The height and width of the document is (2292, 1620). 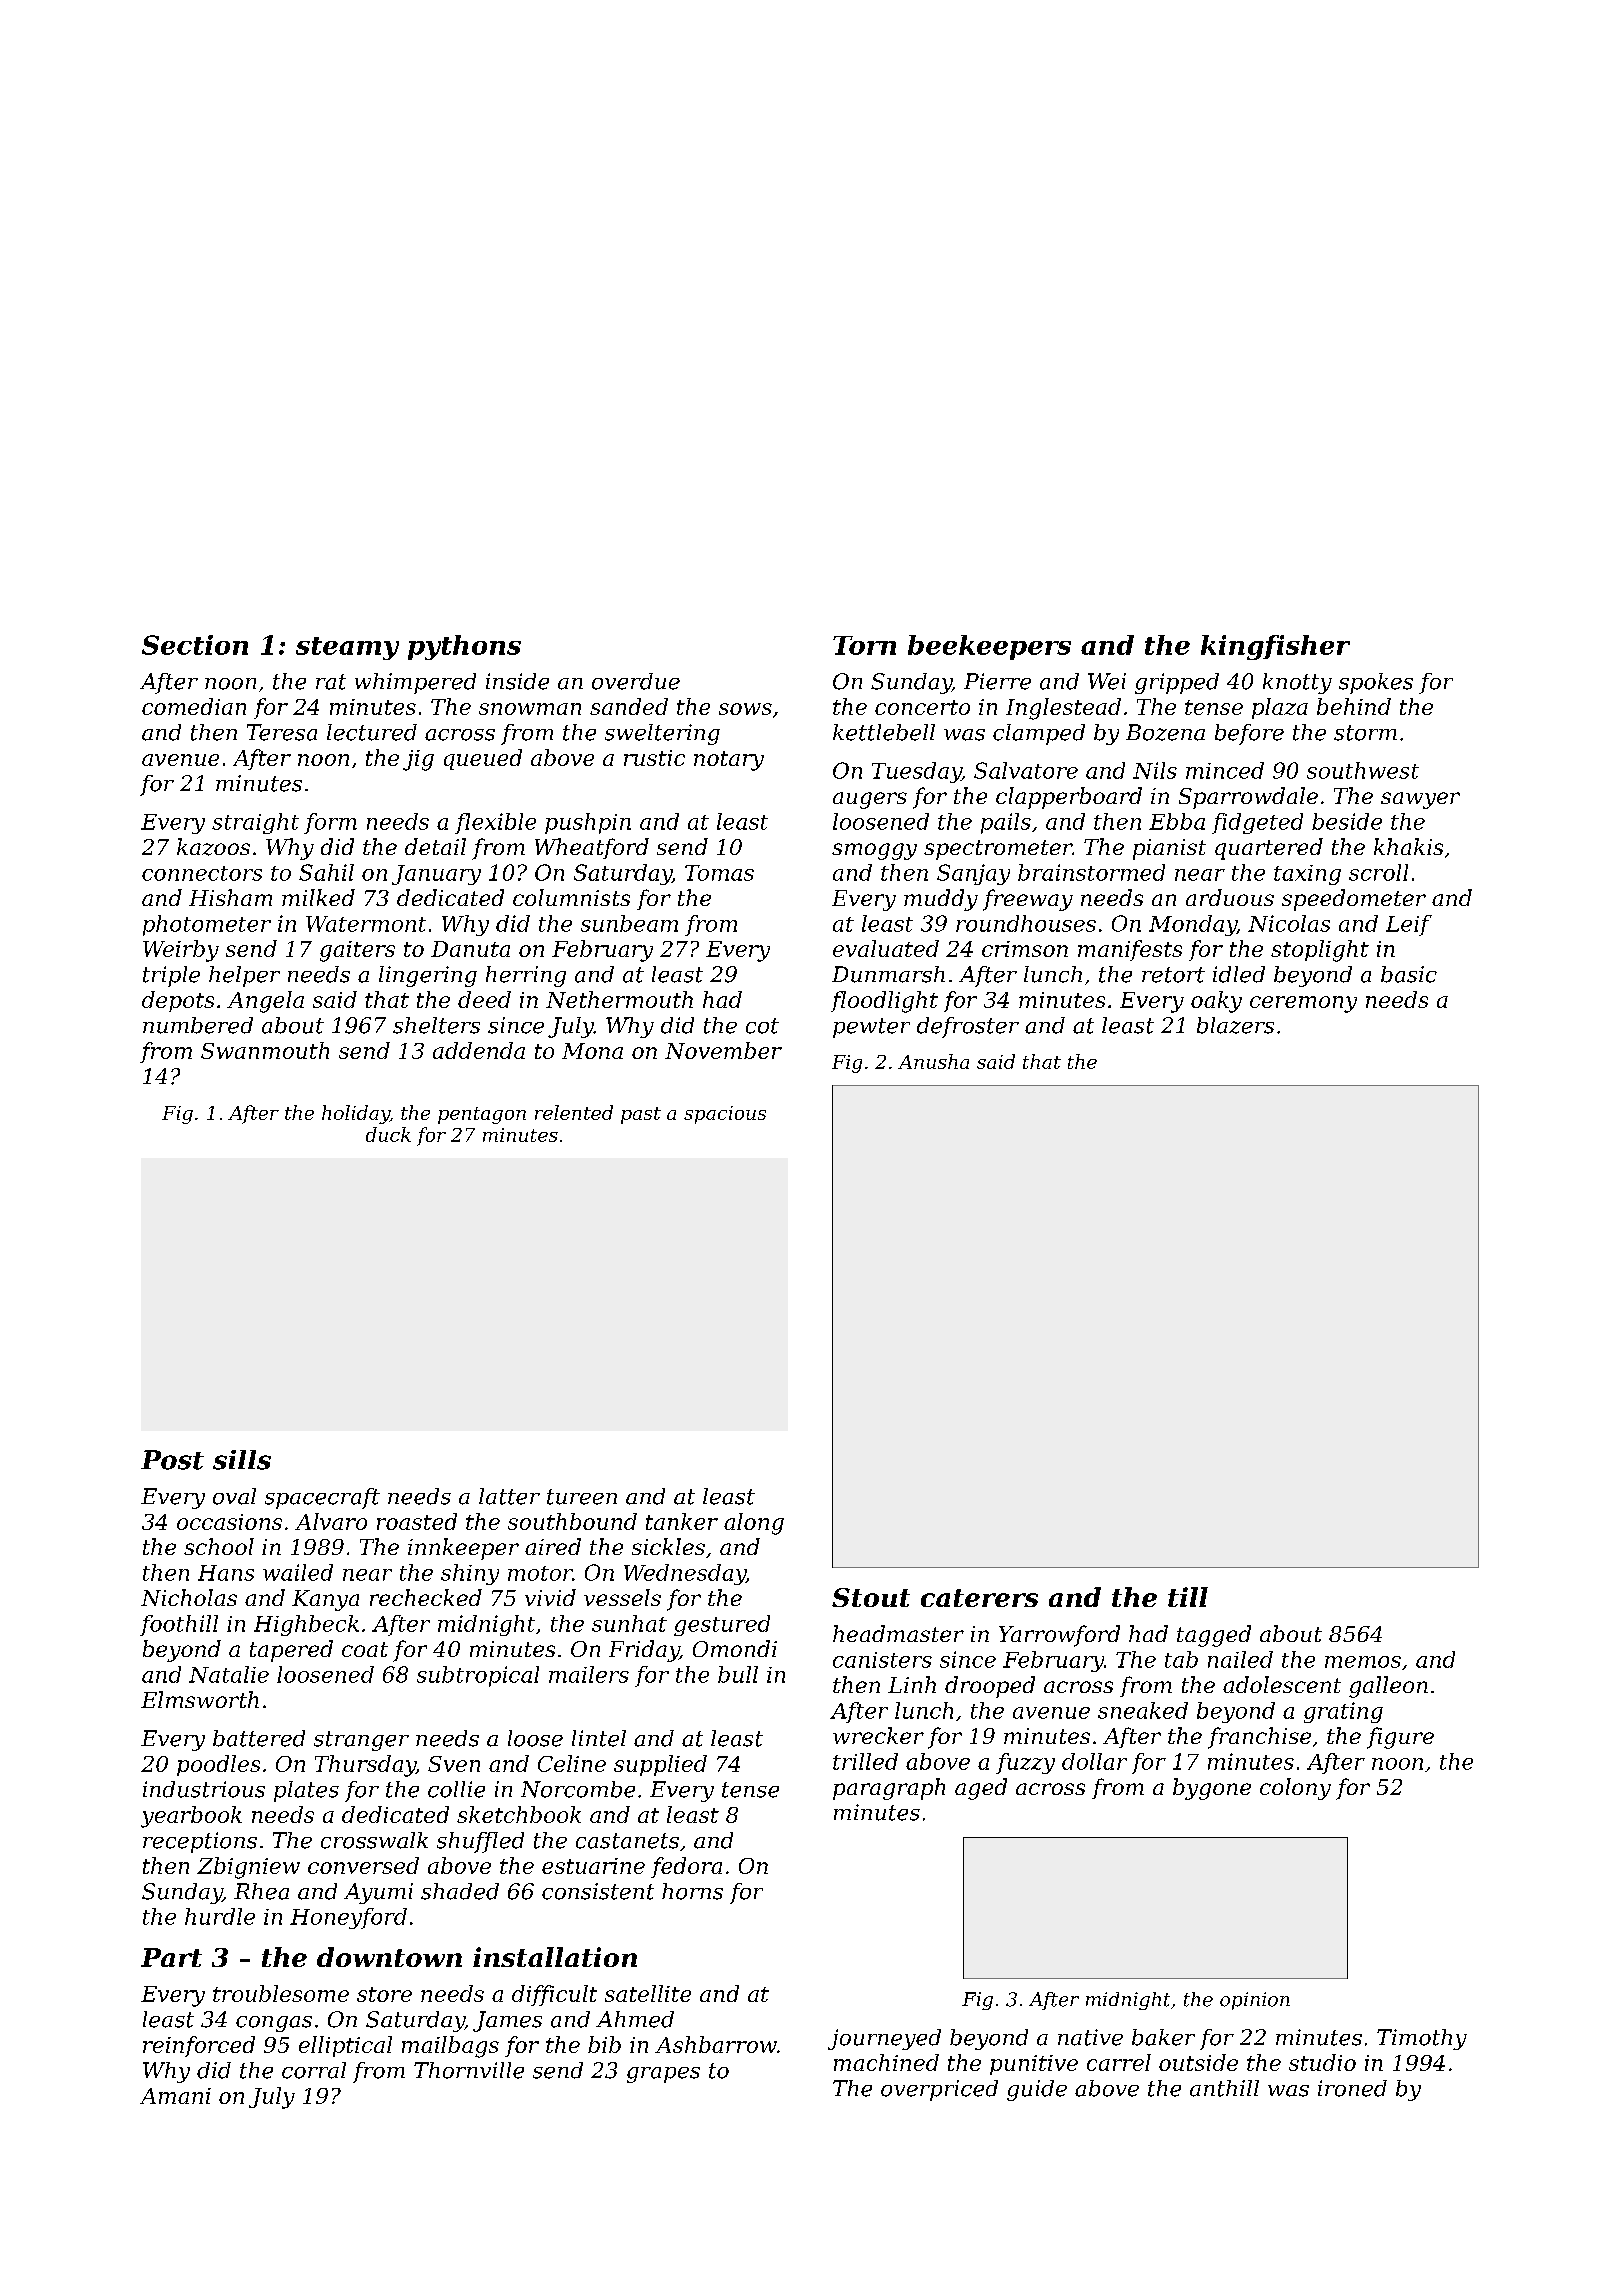 I want to click on Thornville, so click(x=469, y=2070).
